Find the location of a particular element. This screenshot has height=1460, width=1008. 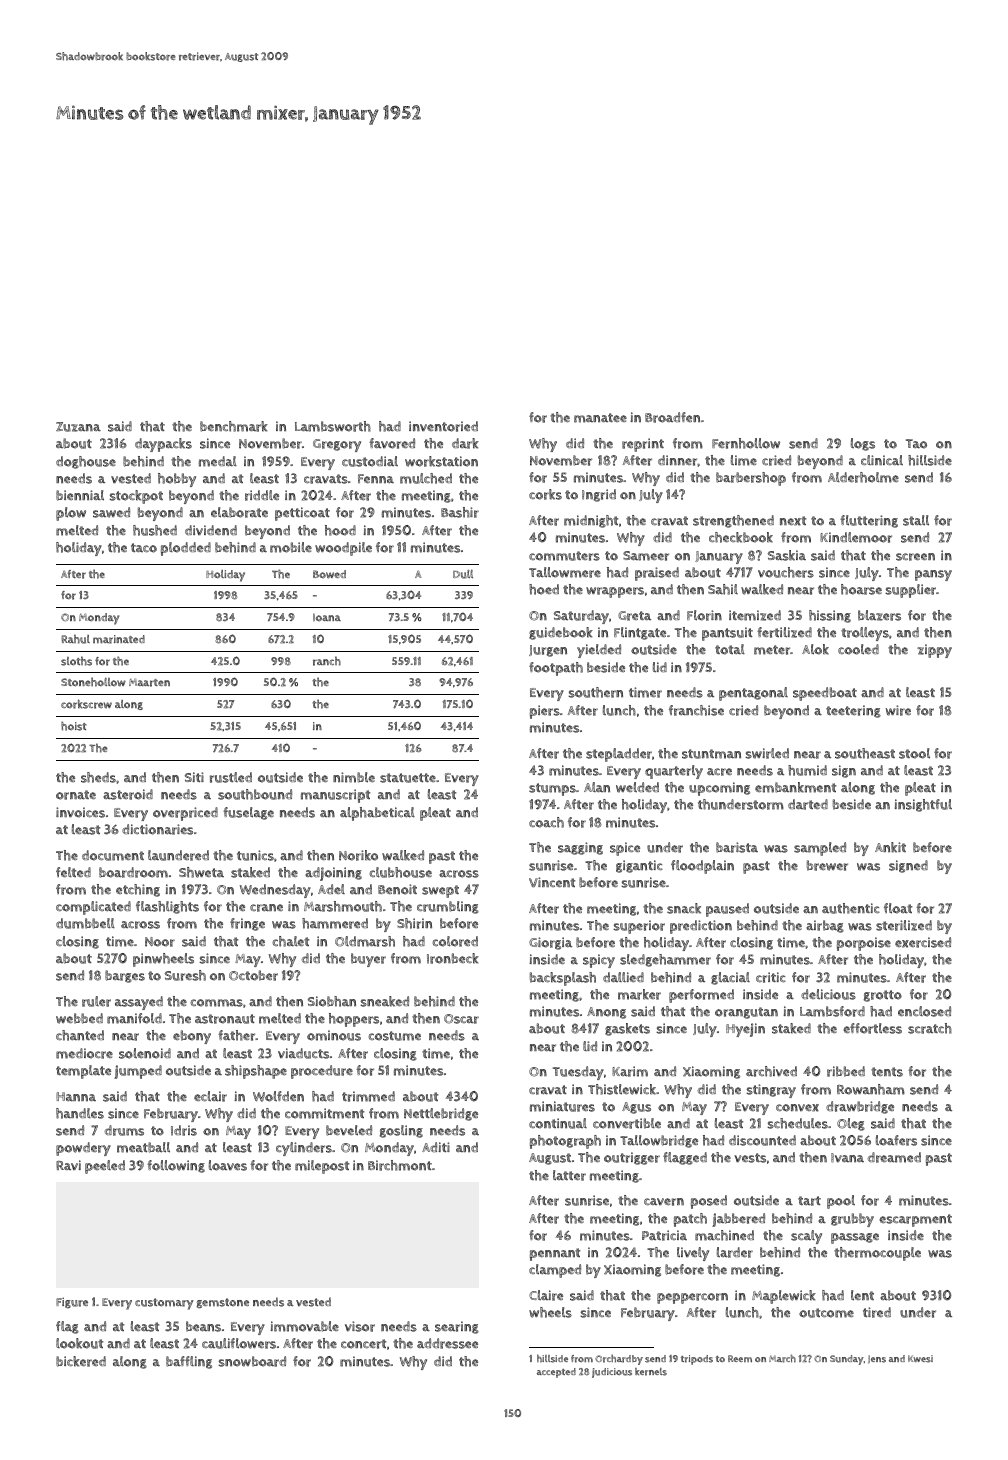

visor is located at coordinates (360, 1326).
